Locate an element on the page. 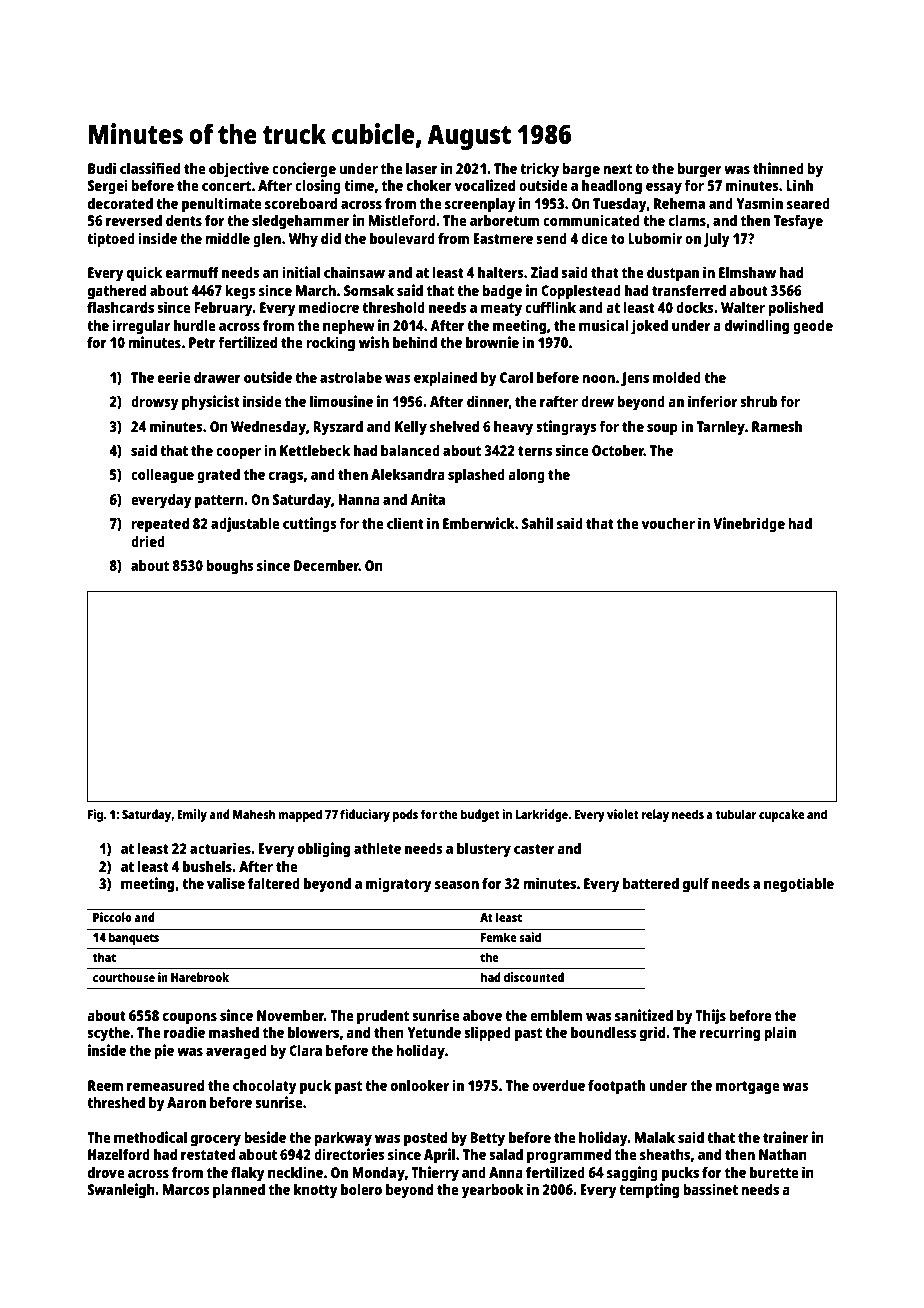 The width and height of the page is (924, 1308). quick is located at coordinates (144, 274).
